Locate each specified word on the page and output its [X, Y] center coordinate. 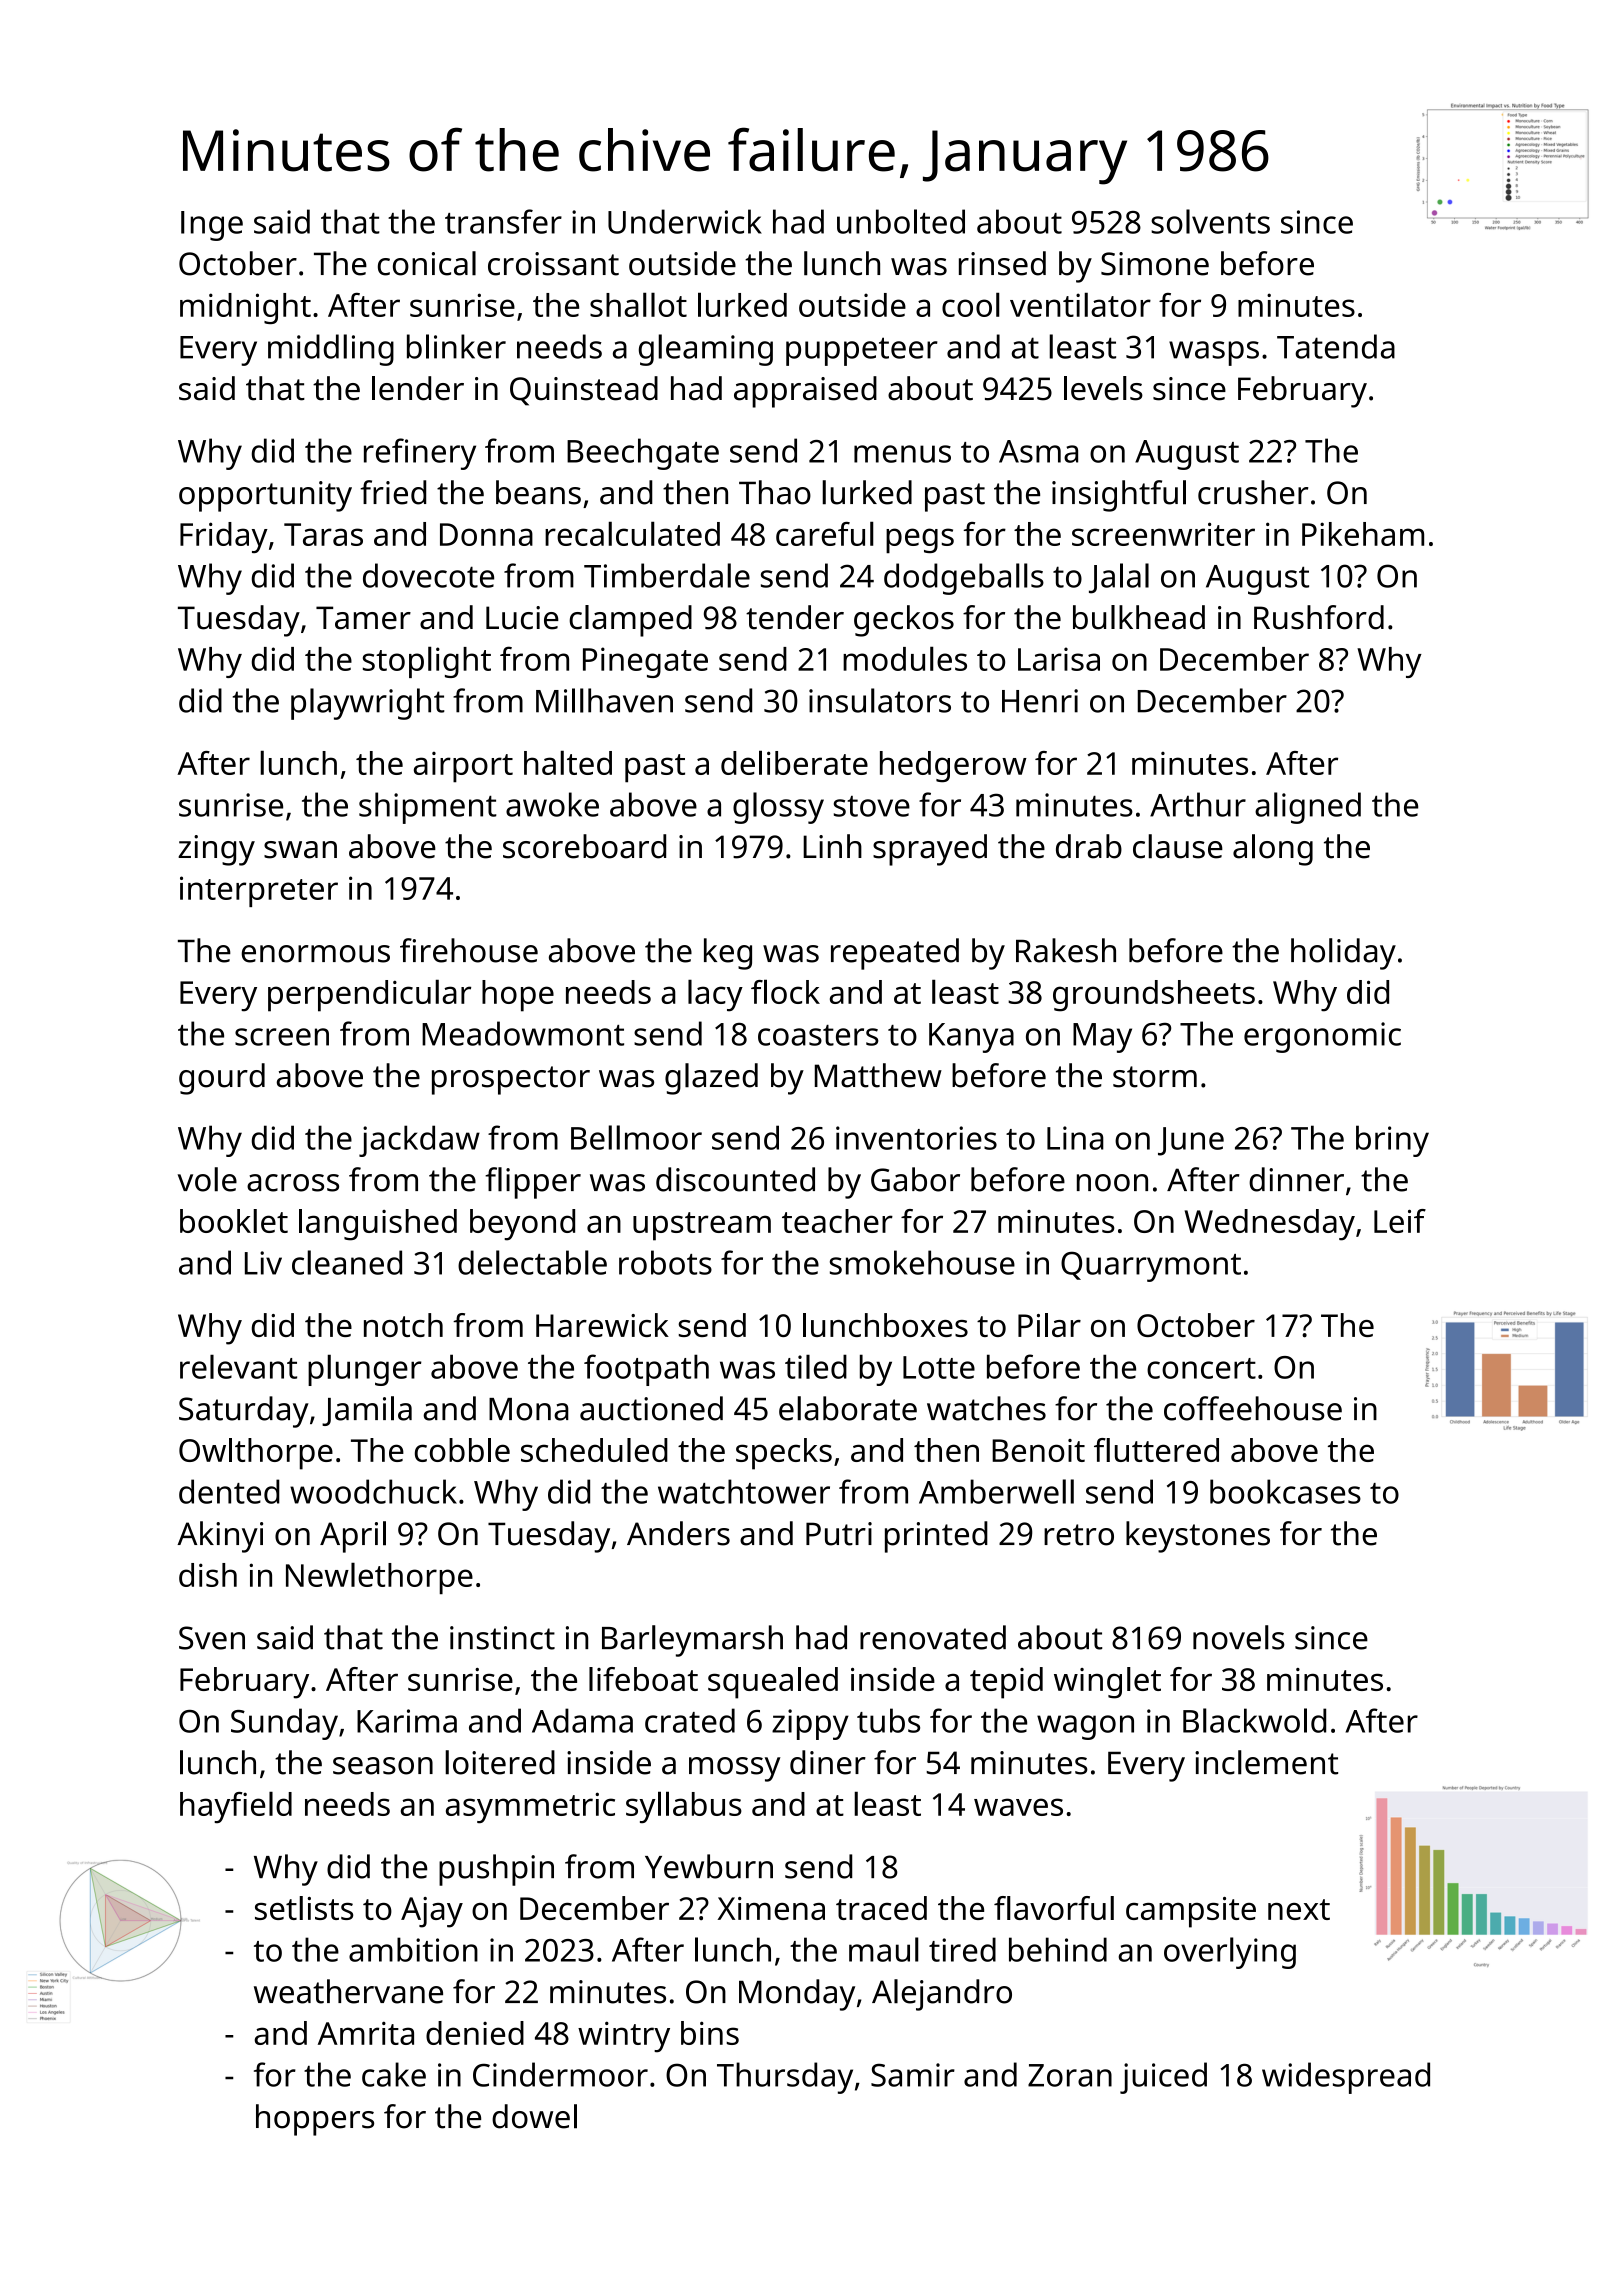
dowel [534, 2116]
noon [1112, 1183]
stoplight [427, 662]
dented [229, 1491]
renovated [933, 1637]
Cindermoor [560, 2074]
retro [1079, 1535]
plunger [365, 1370]
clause [1178, 846]
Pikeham [1363, 534]
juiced [1163, 2078]
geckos [904, 621]
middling [331, 350]
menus [902, 454]
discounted [735, 1179]
